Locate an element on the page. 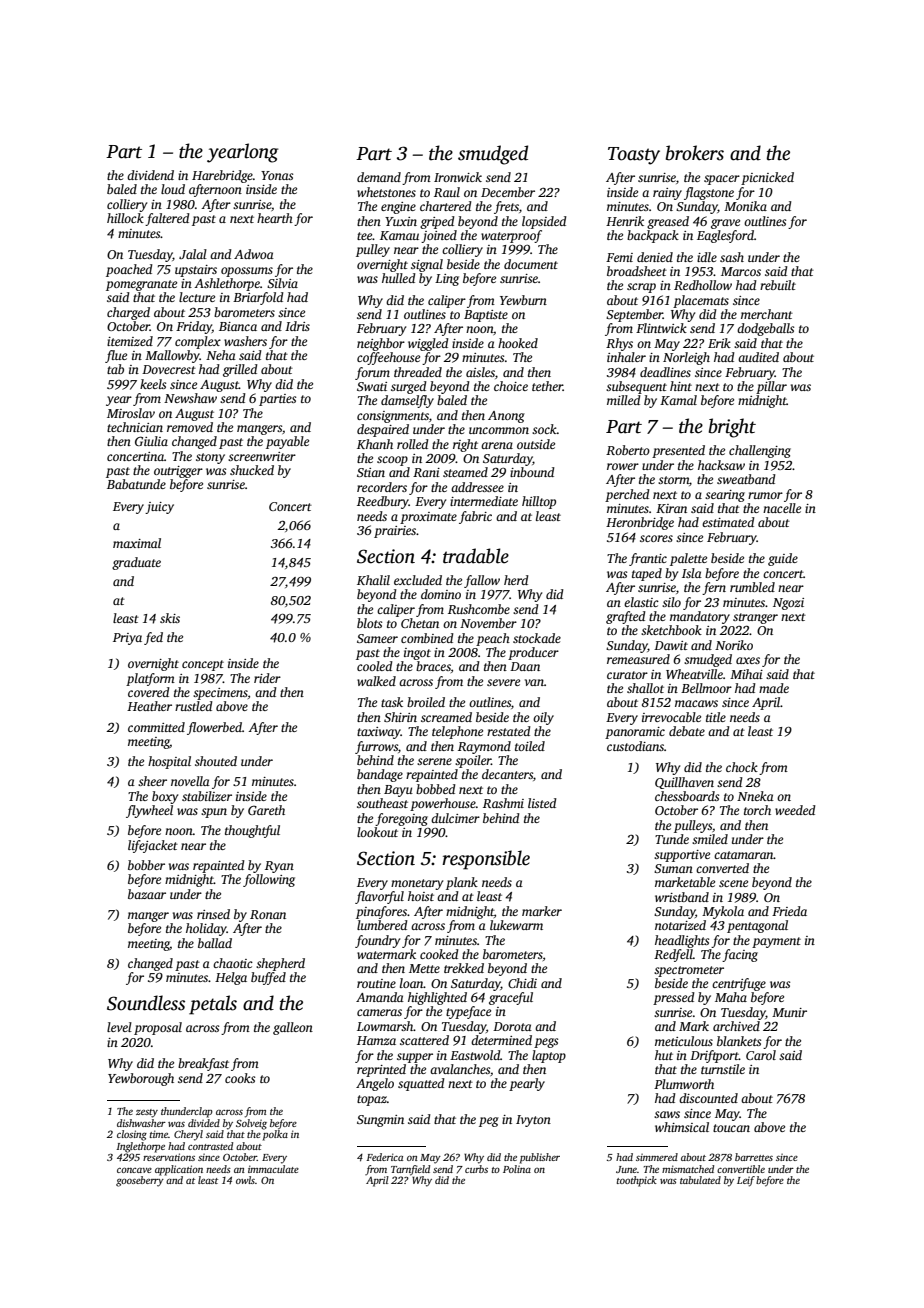  outside is located at coordinates (536, 444).
